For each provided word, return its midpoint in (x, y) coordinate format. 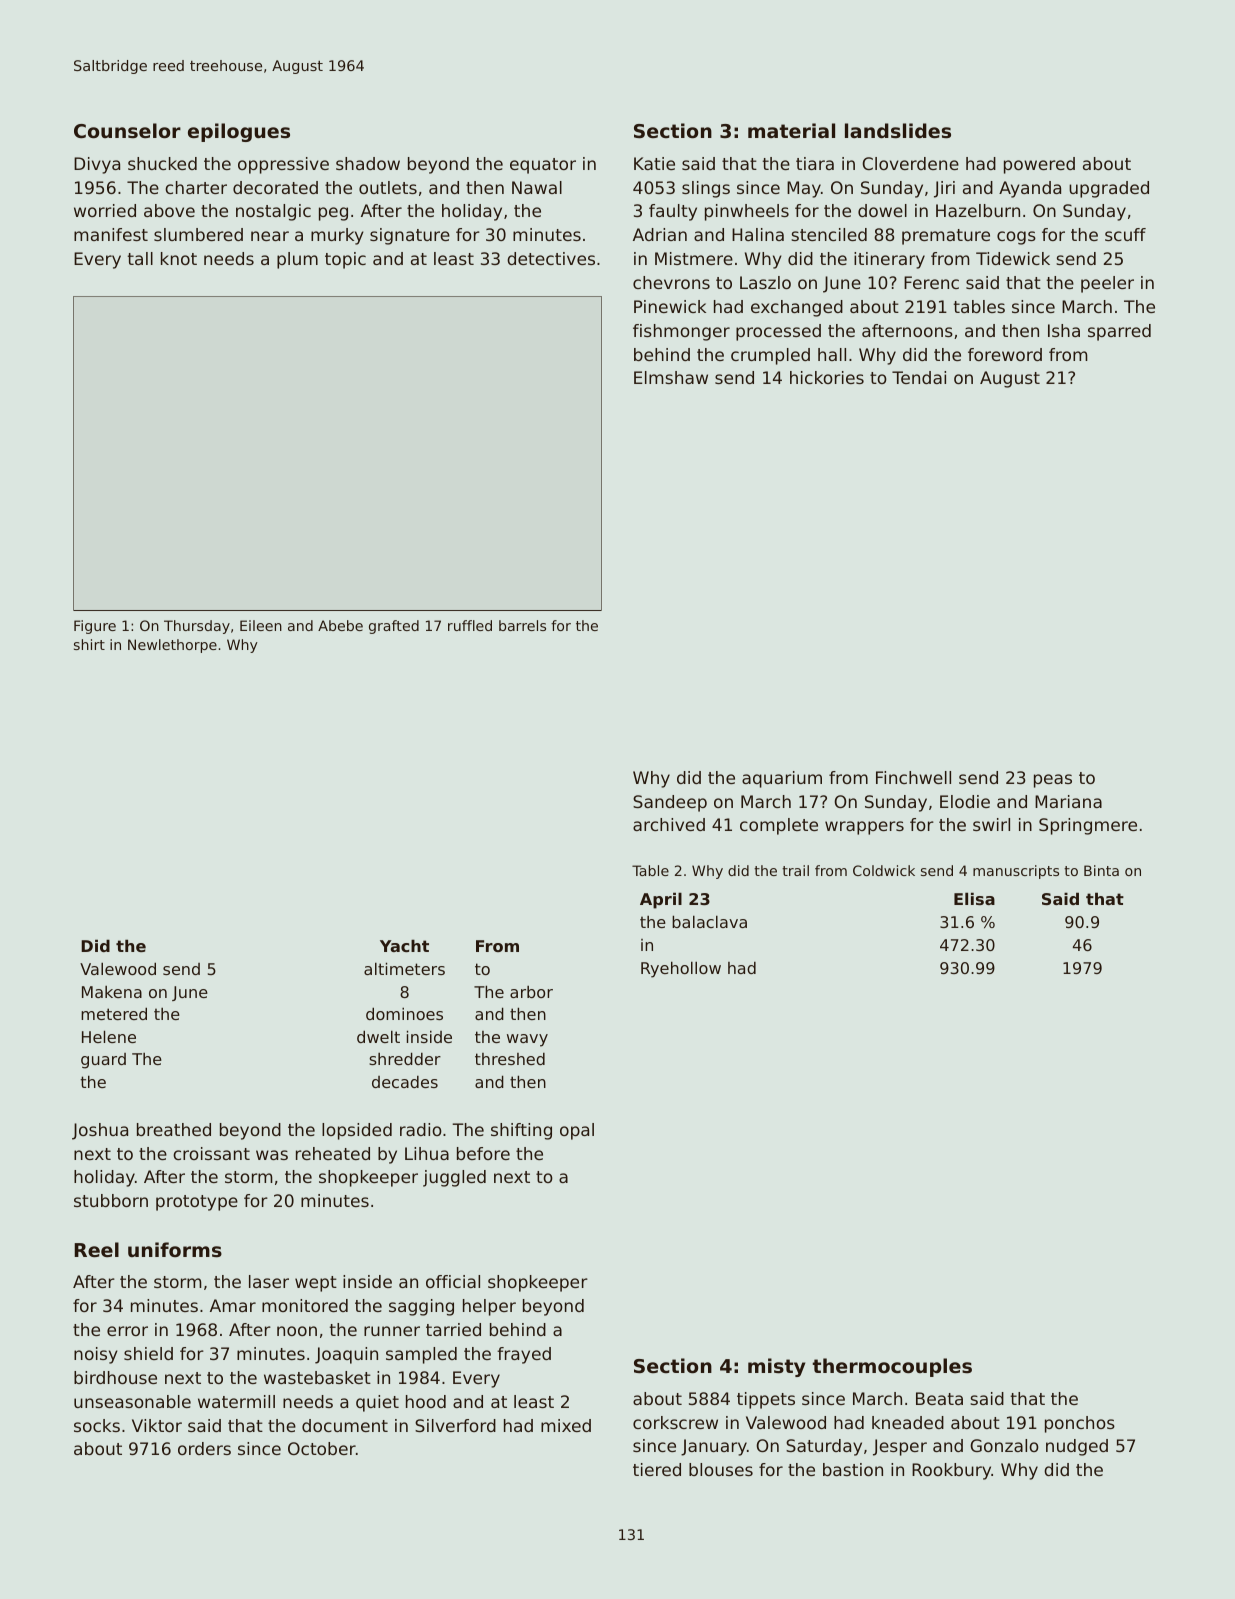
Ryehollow (681, 969)
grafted (394, 627)
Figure (95, 627)
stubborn (111, 1200)
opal (577, 1131)
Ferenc (931, 282)
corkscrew (675, 1422)
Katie (654, 163)
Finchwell (913, 777)
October (322, 1448)
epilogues (239, 132)
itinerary (889, 260)
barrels (522, 625)
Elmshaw (671, 377)
